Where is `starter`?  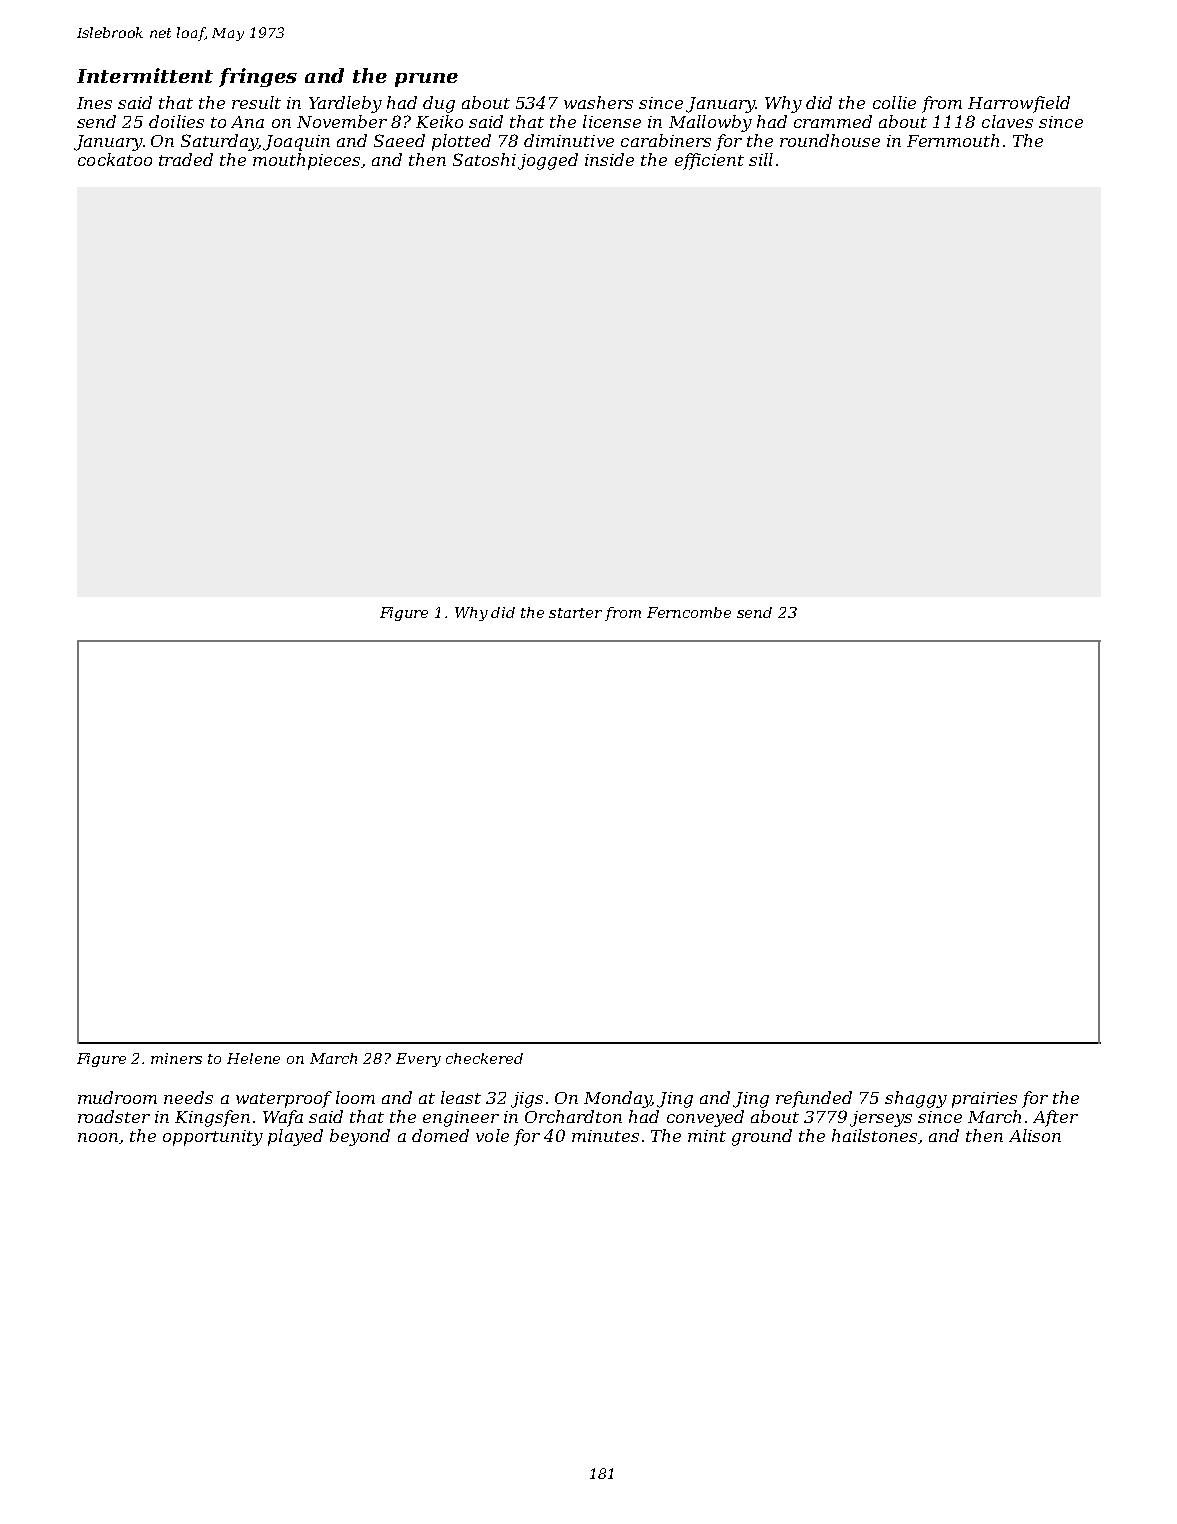
starter is located at coordinates (575, 613).
